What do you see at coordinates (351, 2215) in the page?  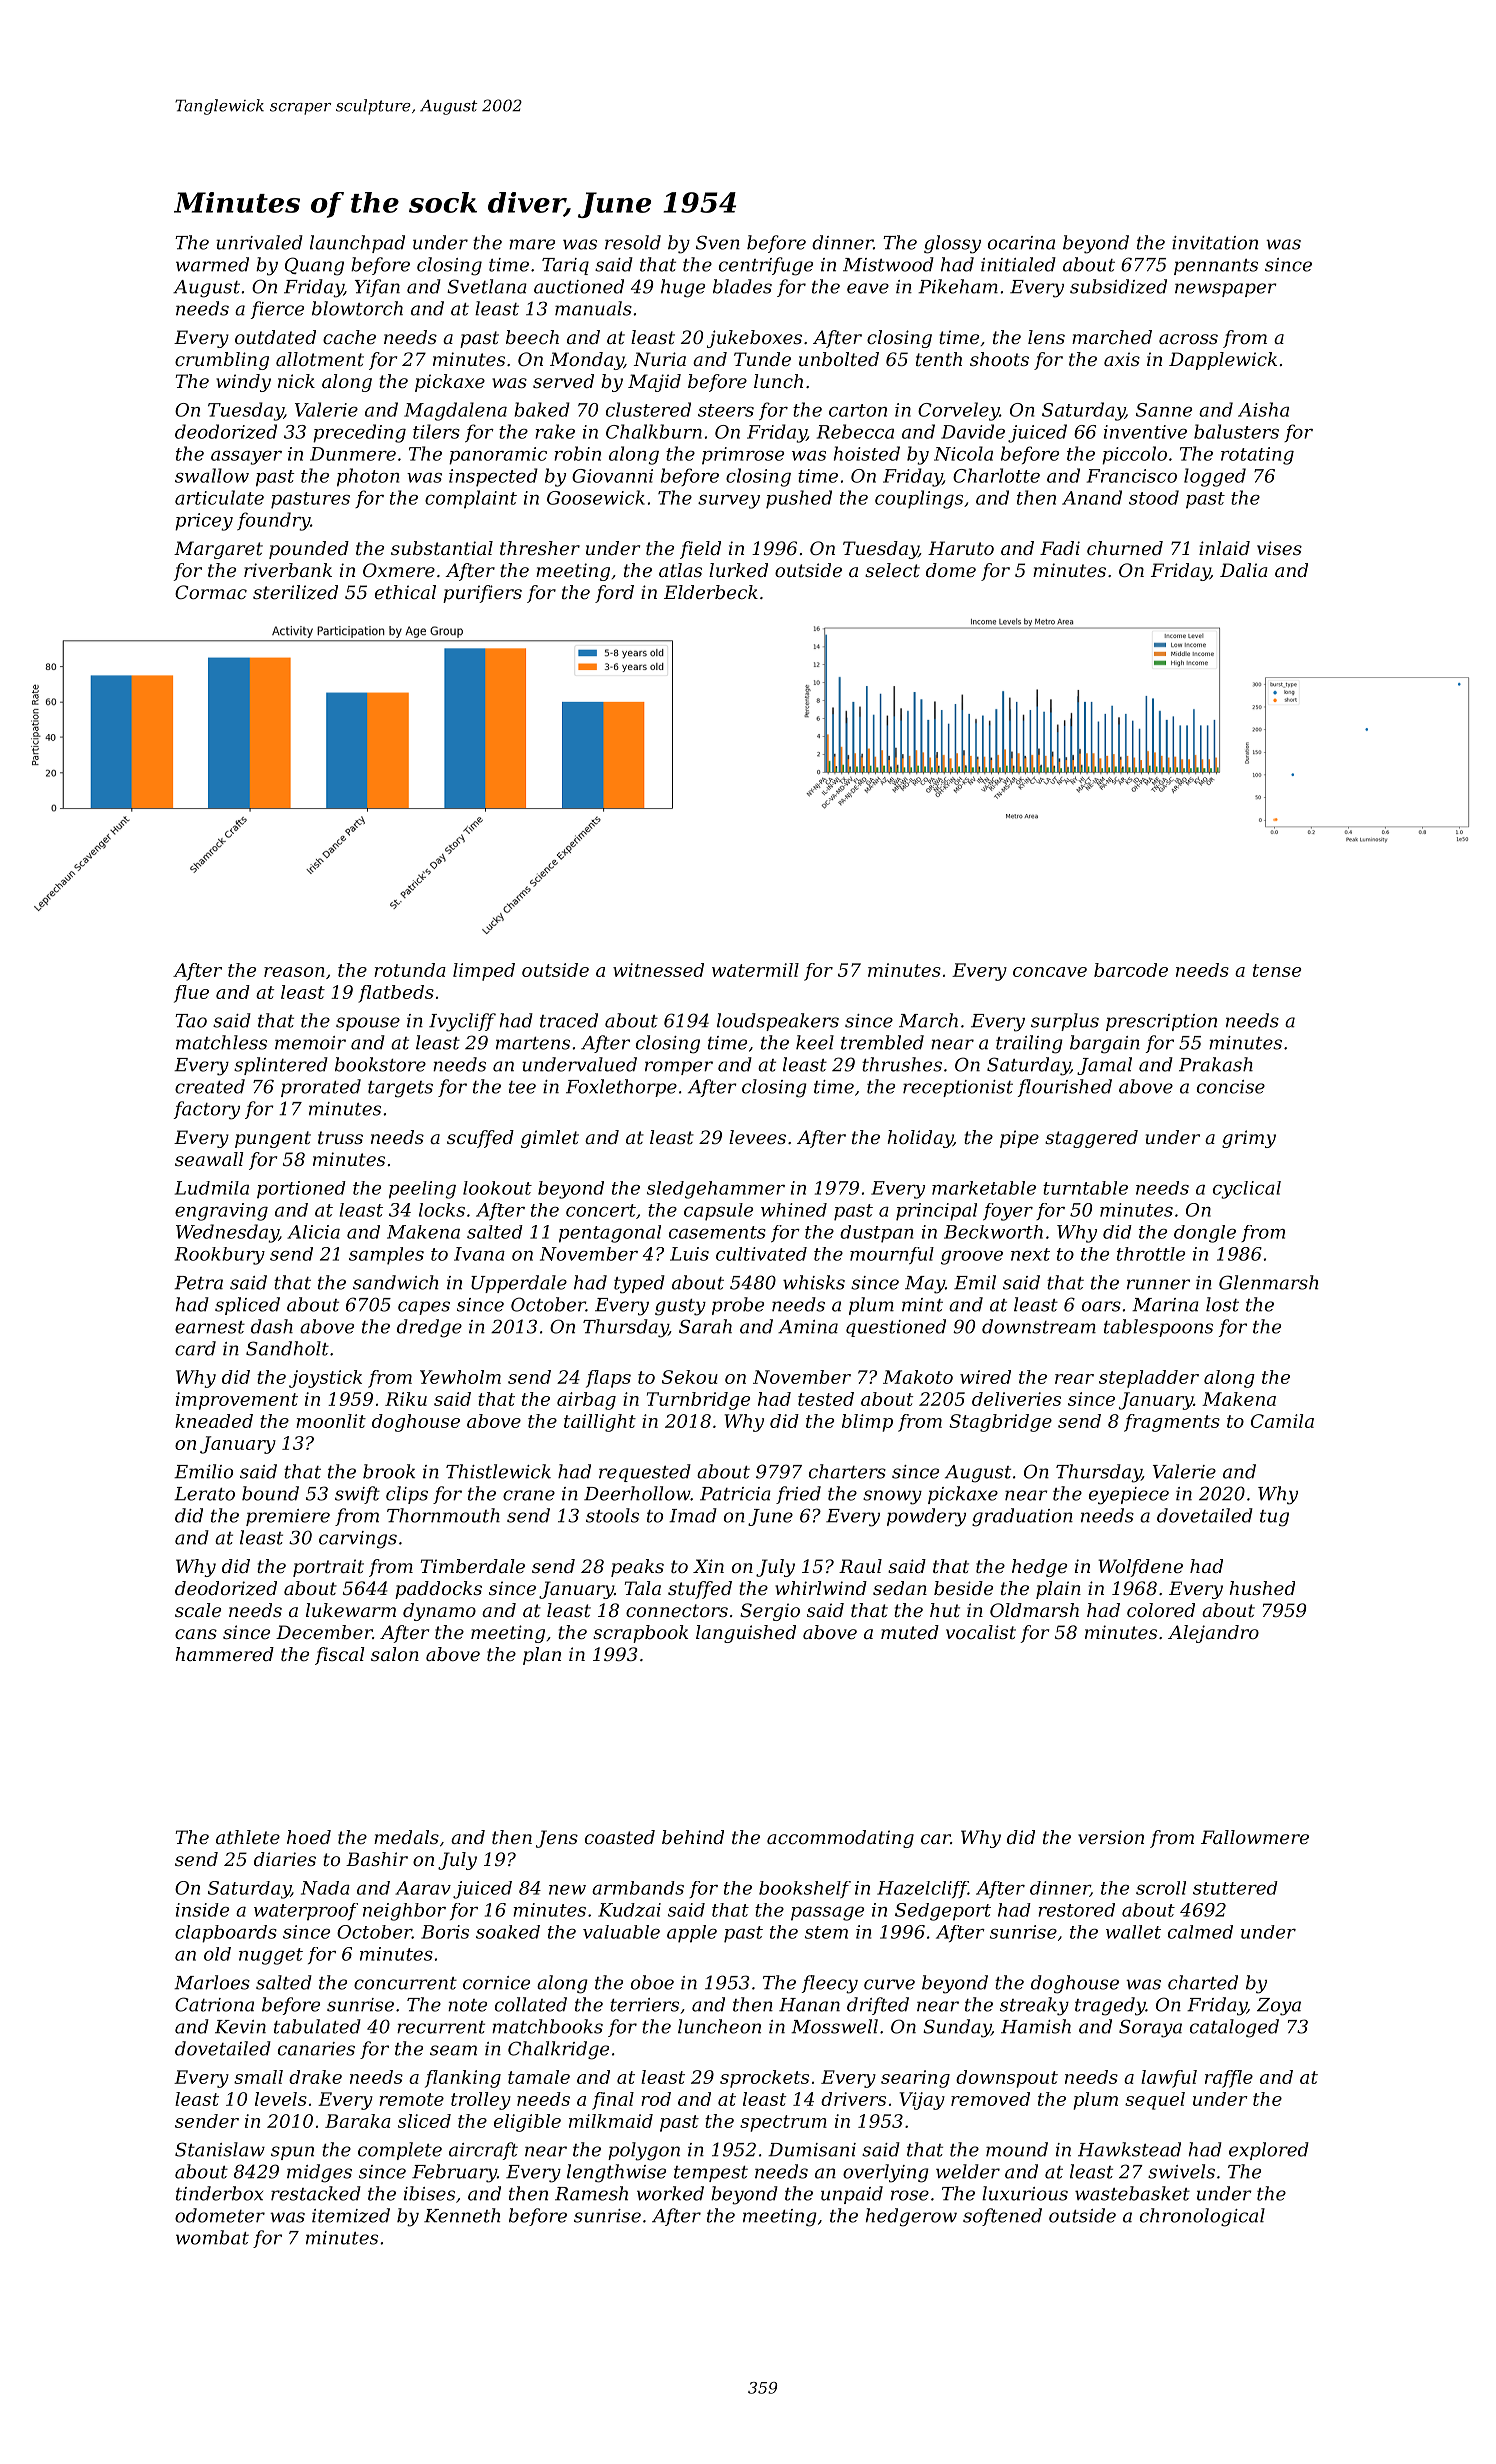 I see `itemized` at bounding box center [351, 2215].
